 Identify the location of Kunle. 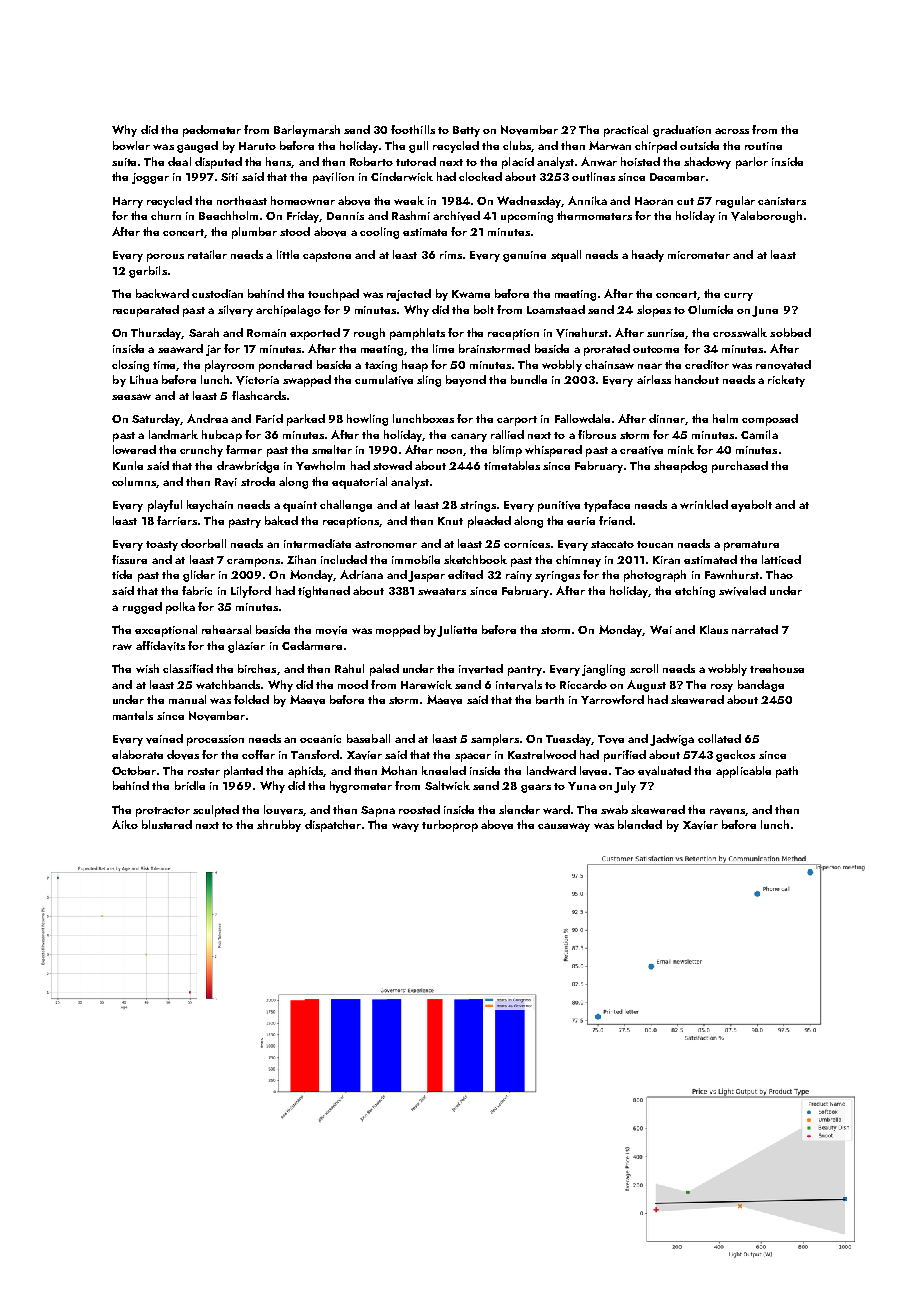
(128, 465).
